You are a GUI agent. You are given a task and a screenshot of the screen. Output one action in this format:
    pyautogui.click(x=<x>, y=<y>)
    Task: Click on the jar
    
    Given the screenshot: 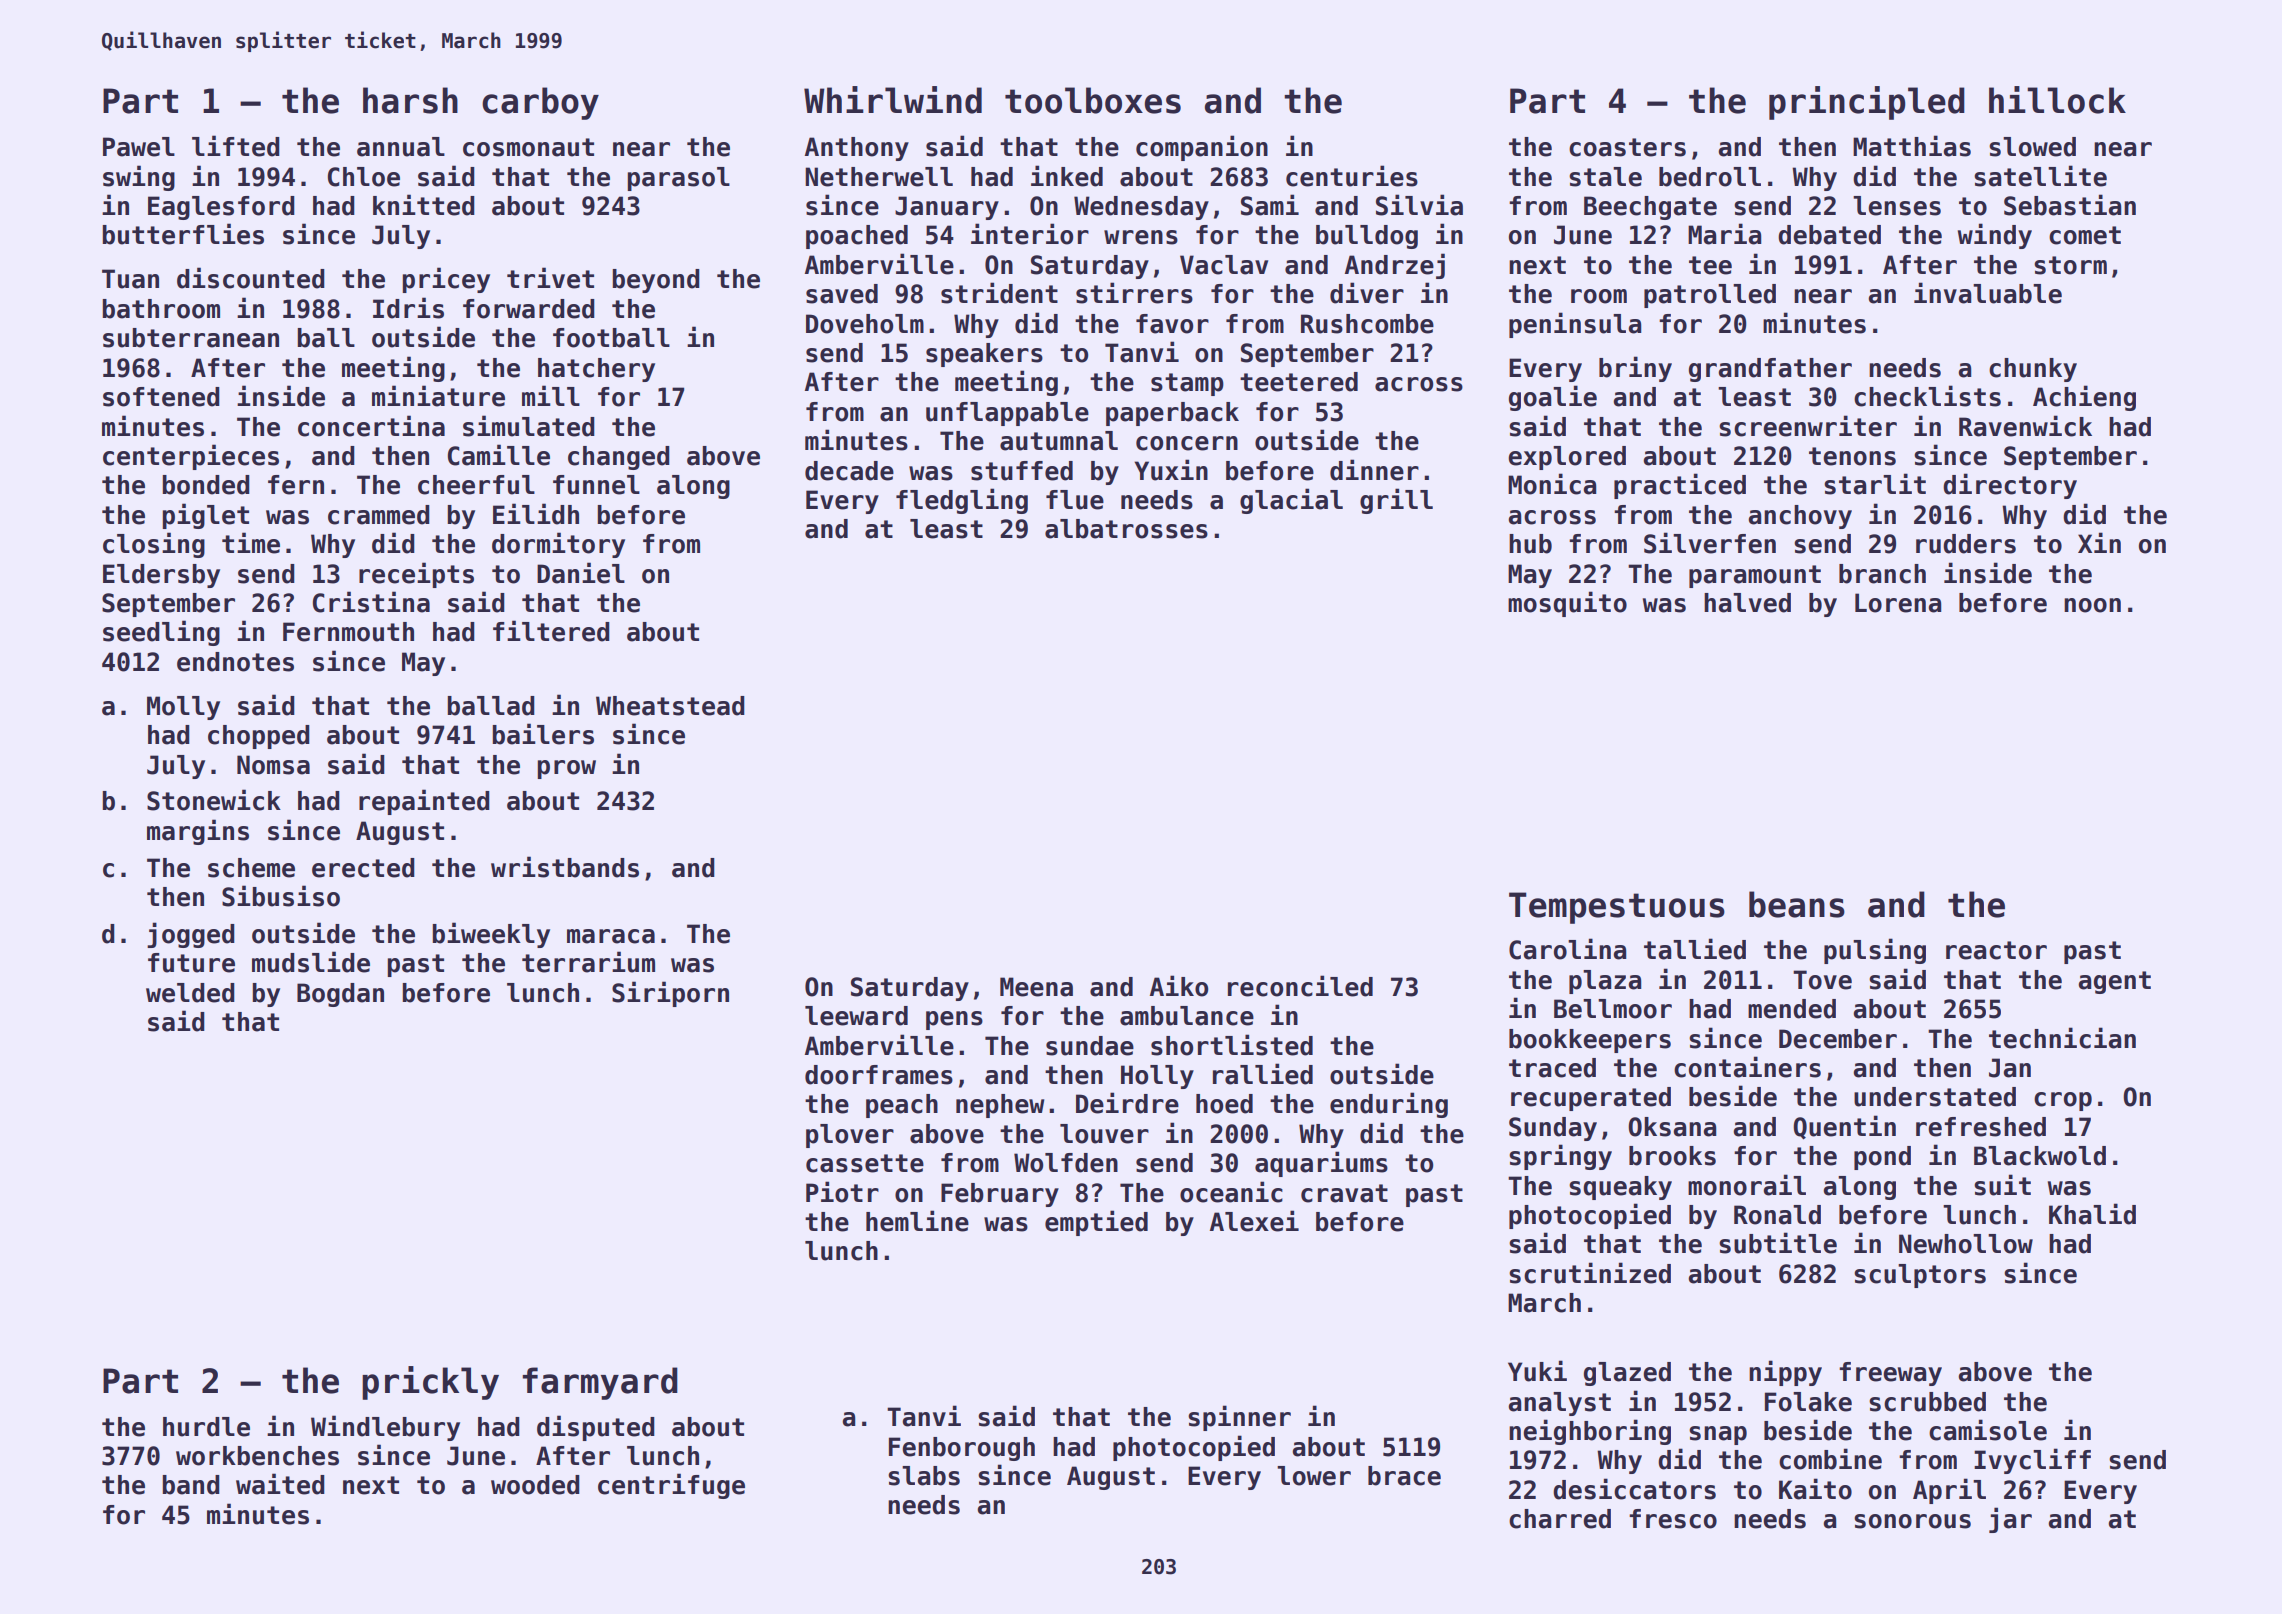 What is the action you would take?
    pyautogui.click(x=2010, y=1520)
